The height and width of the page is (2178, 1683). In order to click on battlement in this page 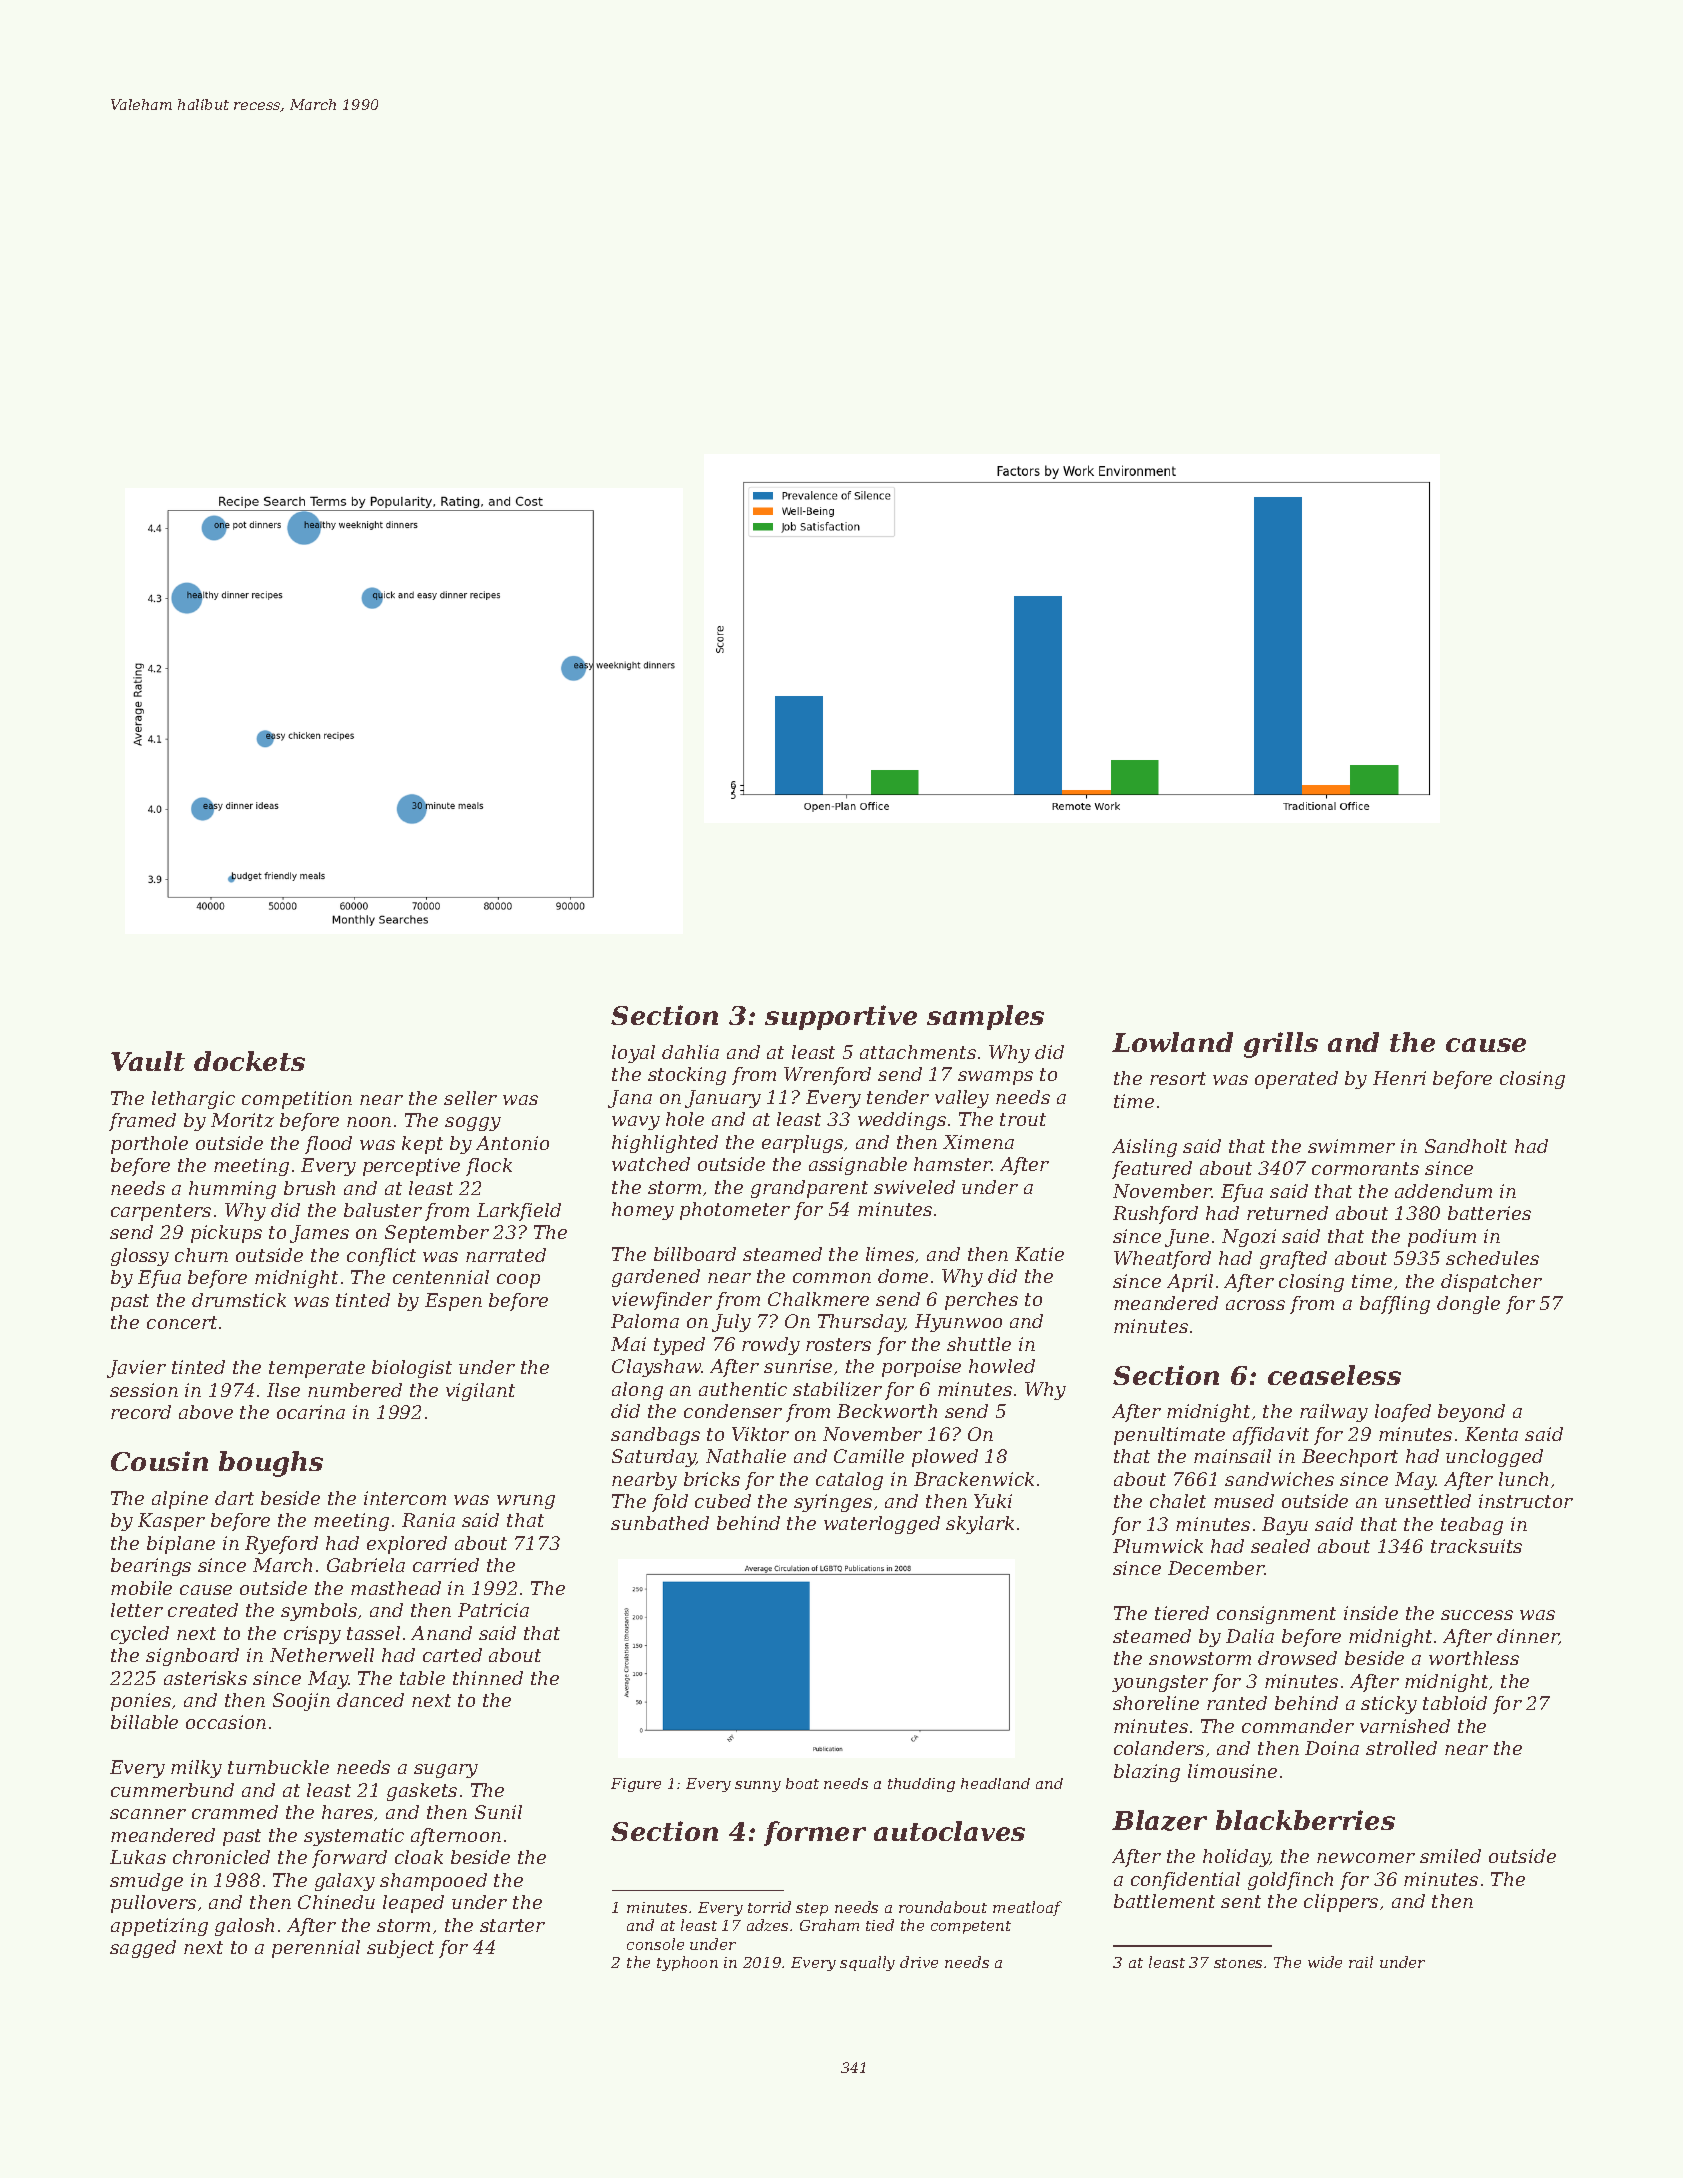, I will do `click(1164, 1901)`.
